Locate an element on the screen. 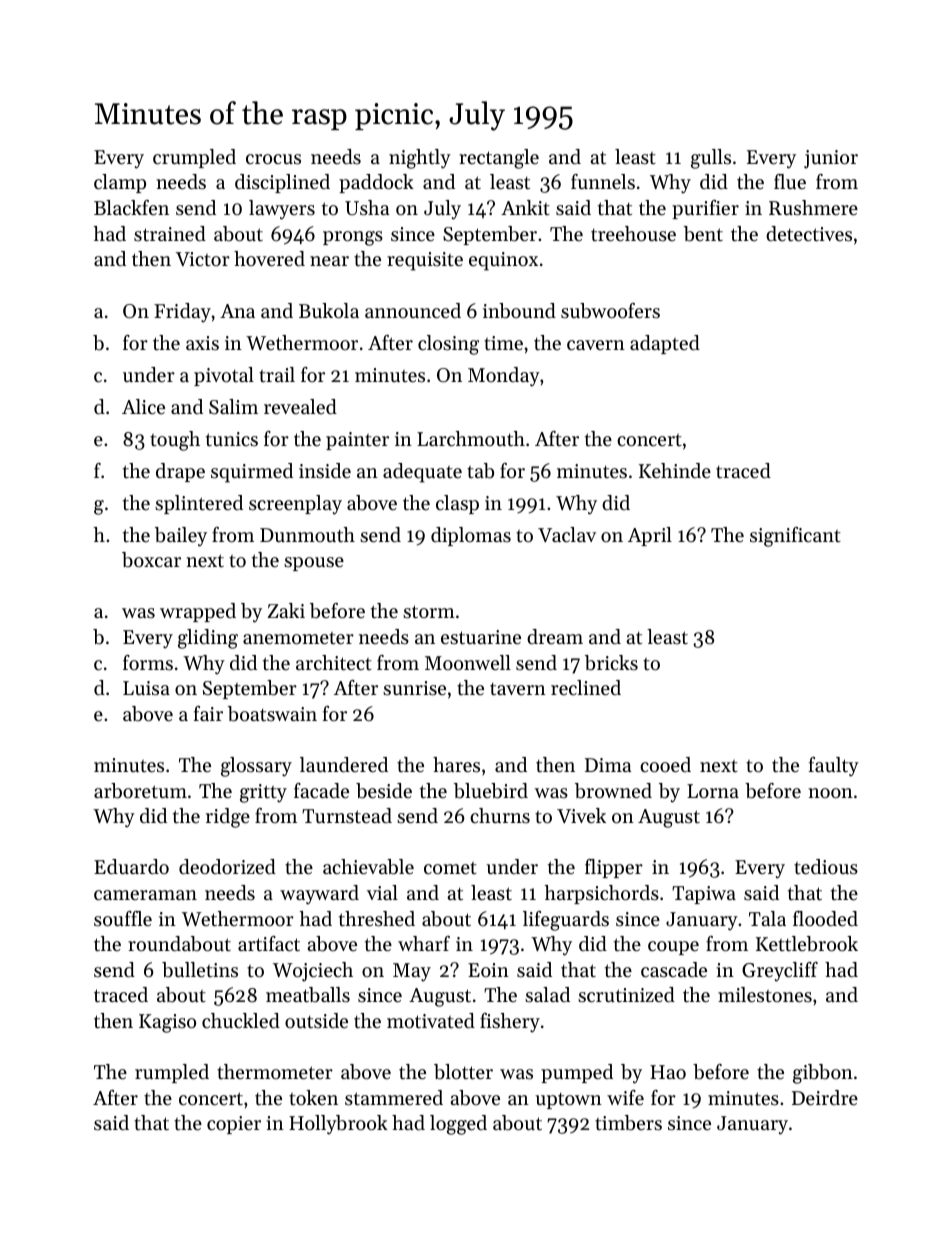 This screenshot has width=952, height=1233. copier is located at coordinates (234, 1125).
